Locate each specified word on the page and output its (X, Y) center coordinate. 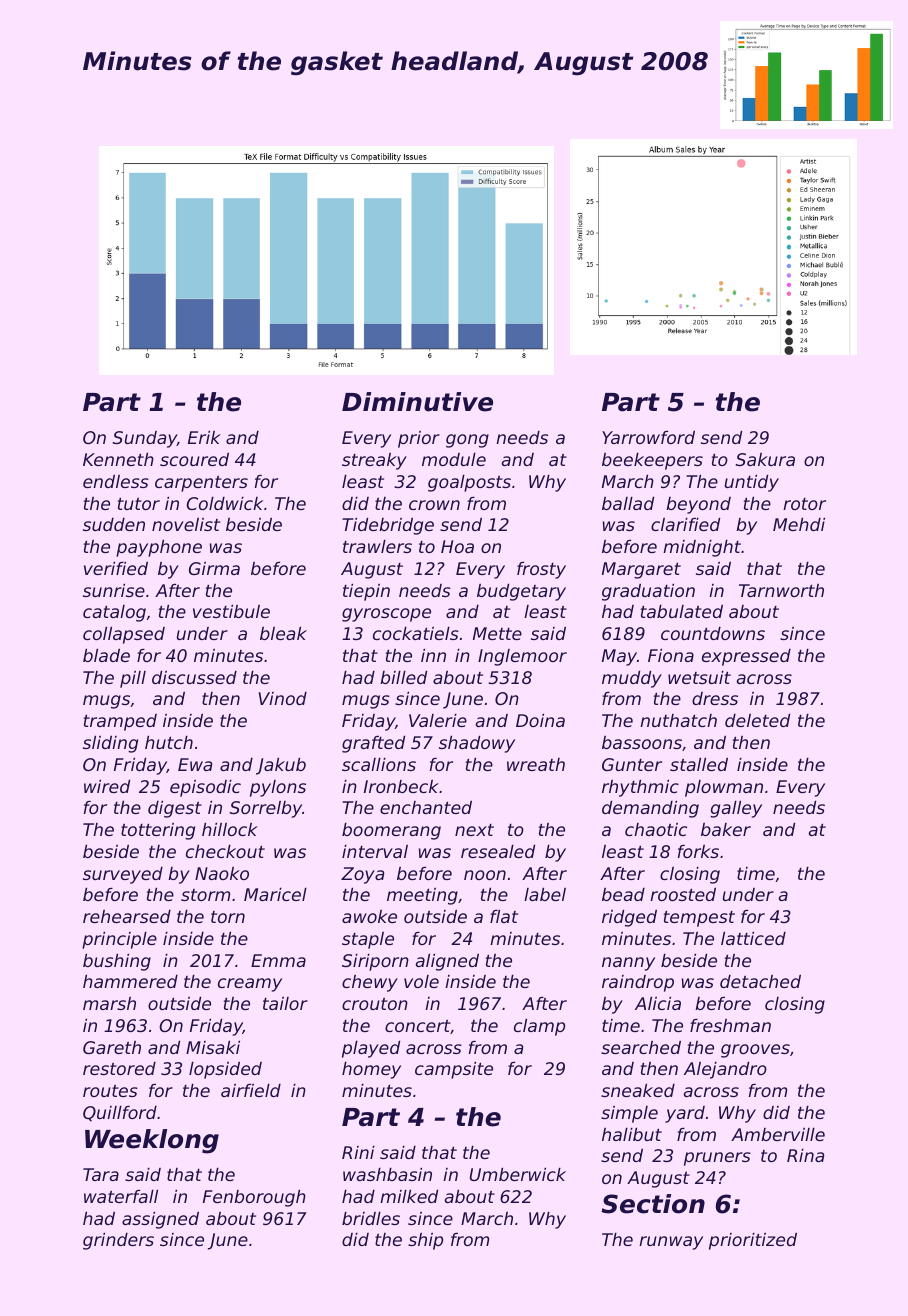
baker (726, 829)
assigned (160, 1220)
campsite (454, 1070)
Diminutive (417, 402)
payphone (159, 548)
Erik (204, 437)
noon (485, 875)
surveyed (123, 875)
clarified (685, 524)
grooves (755, 1051)
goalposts (469, 483)
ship (425, 1241)
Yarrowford (648, 437)
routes (110, 1091)
